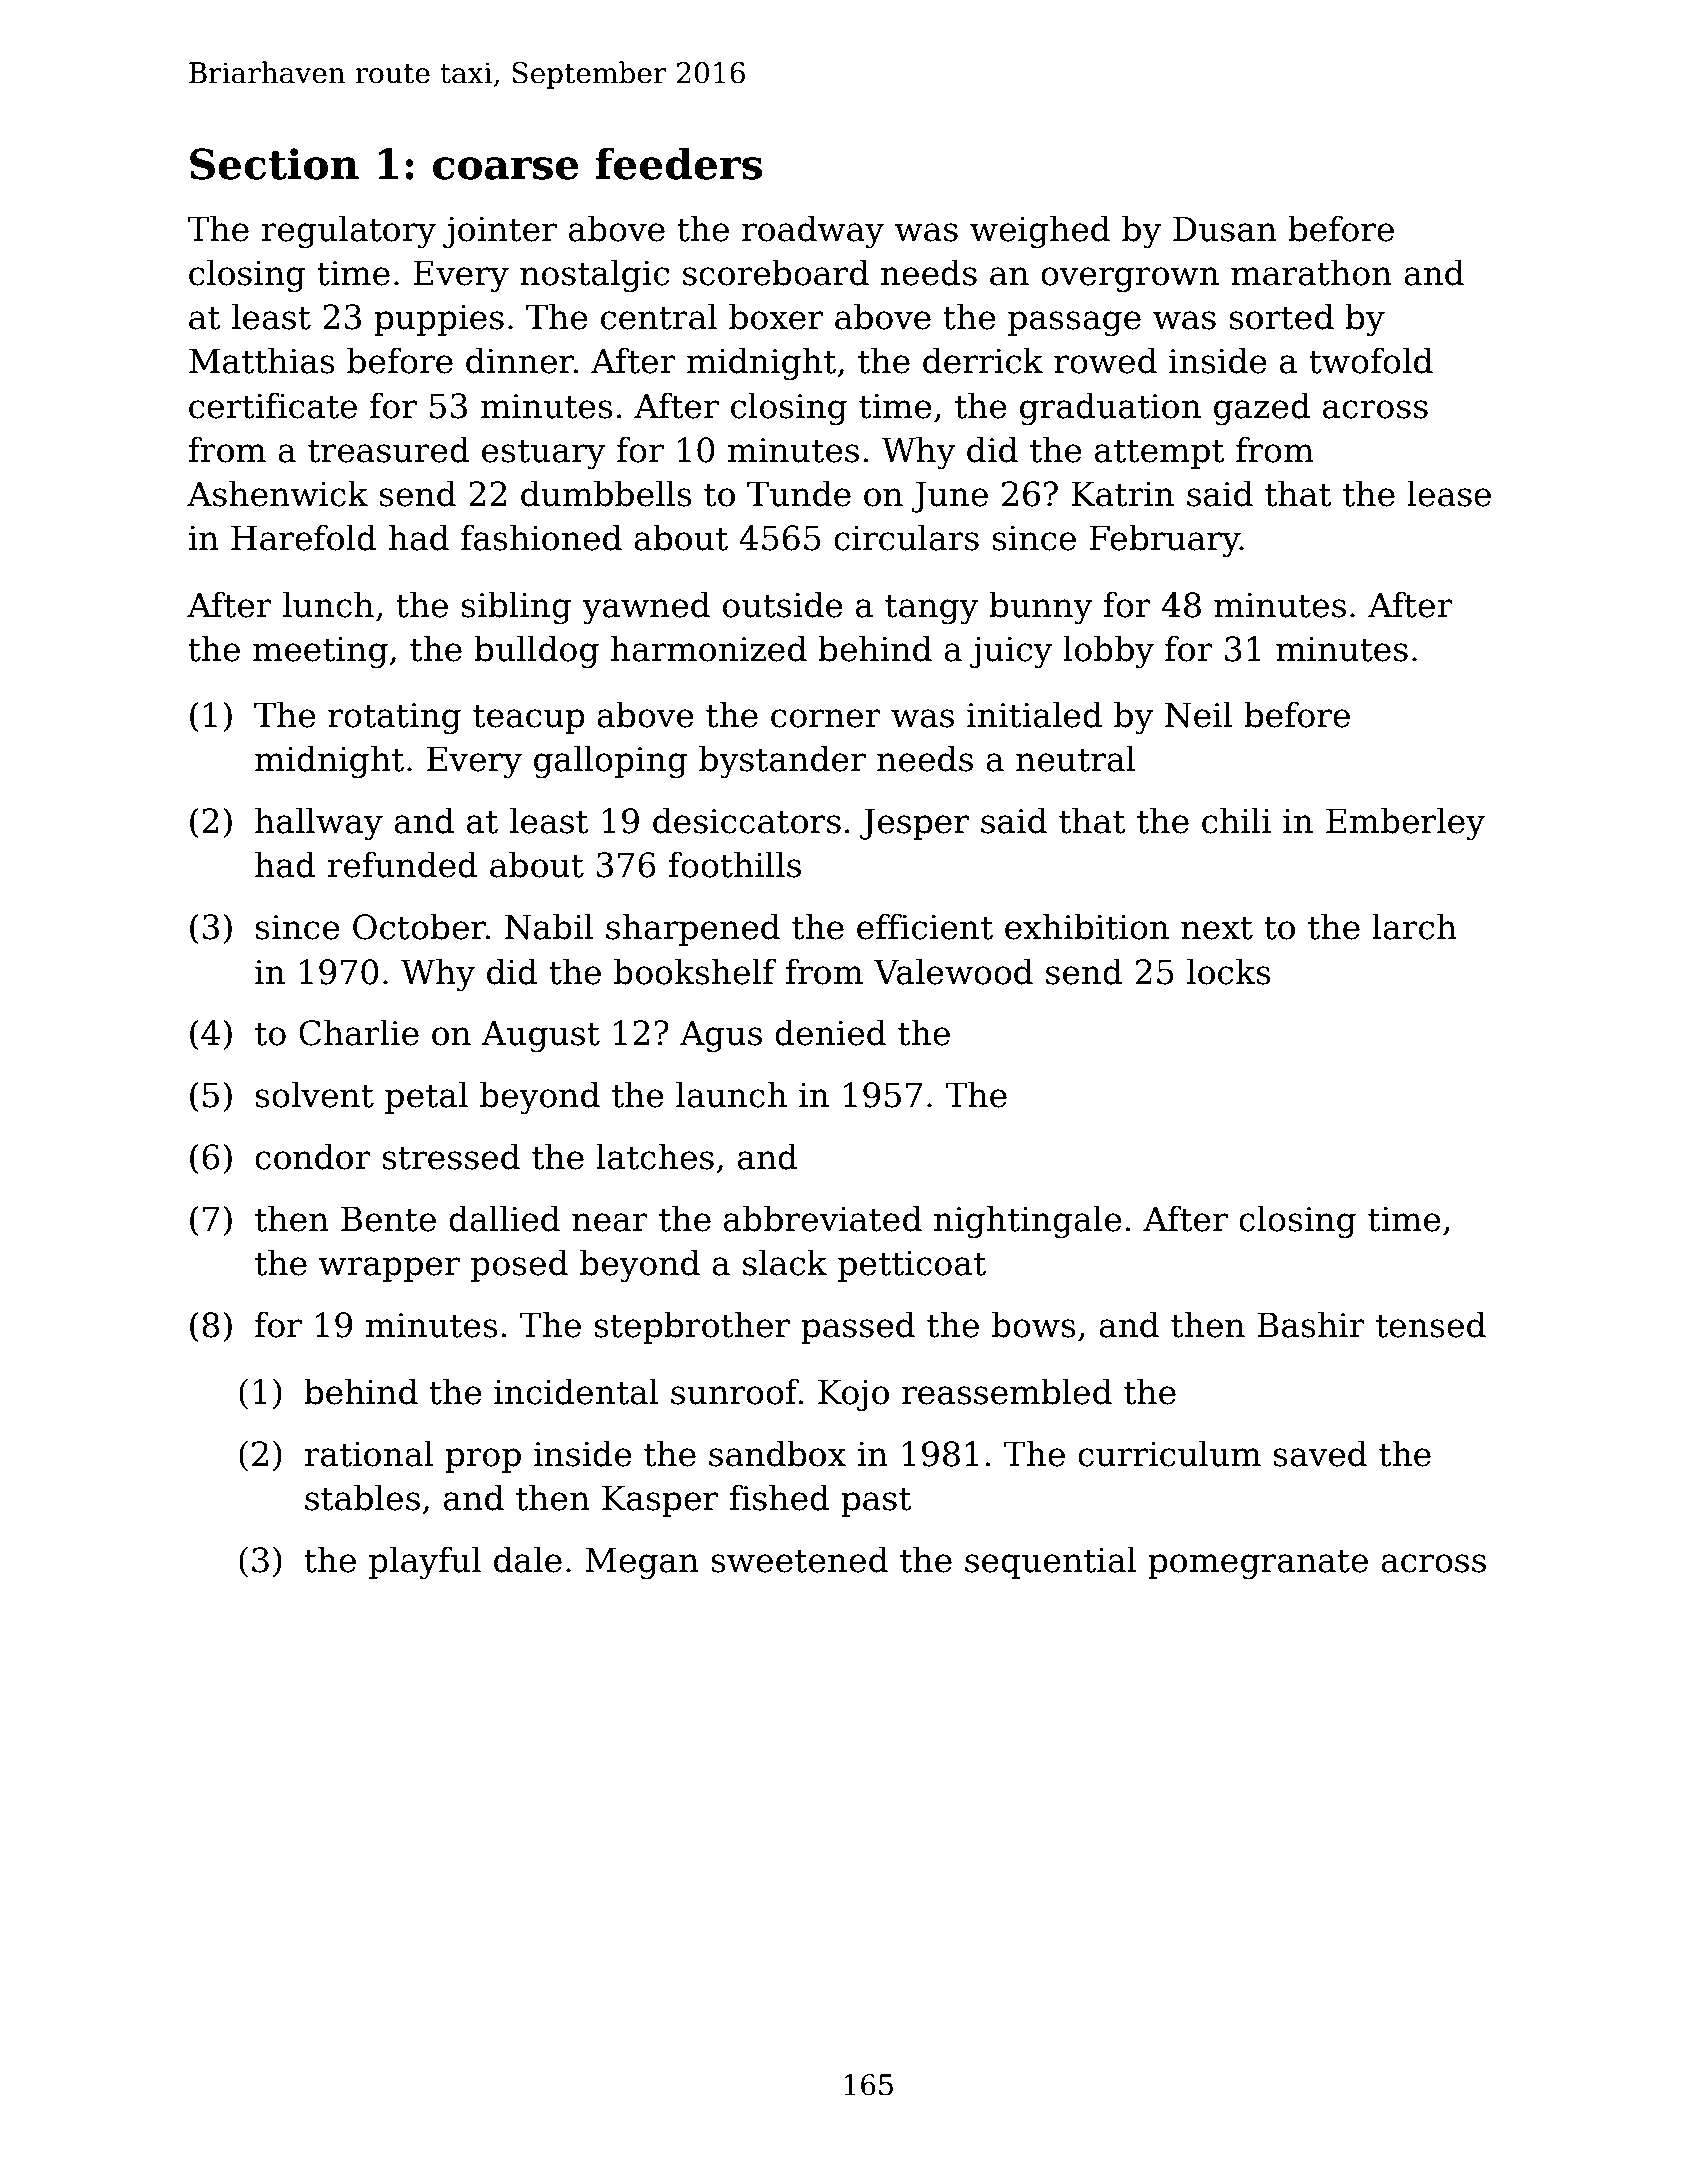  I want to click on lease, so click(1449, 493).
